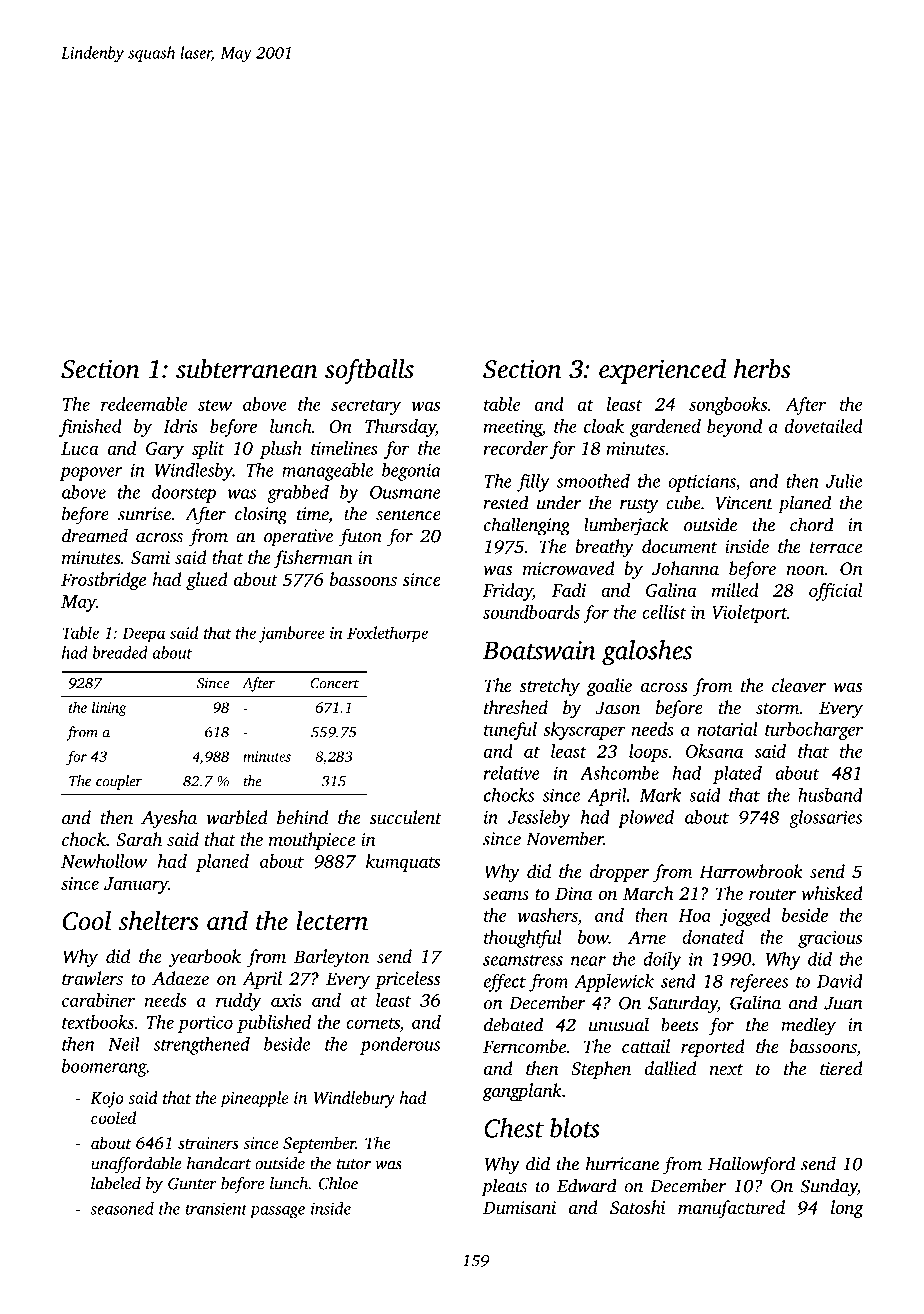 This screenshot has height=1314, width=924. What do you see at coordinates (247, 368) in the screenshot?
I see `subterranean` at bounding box center [247, 368].
